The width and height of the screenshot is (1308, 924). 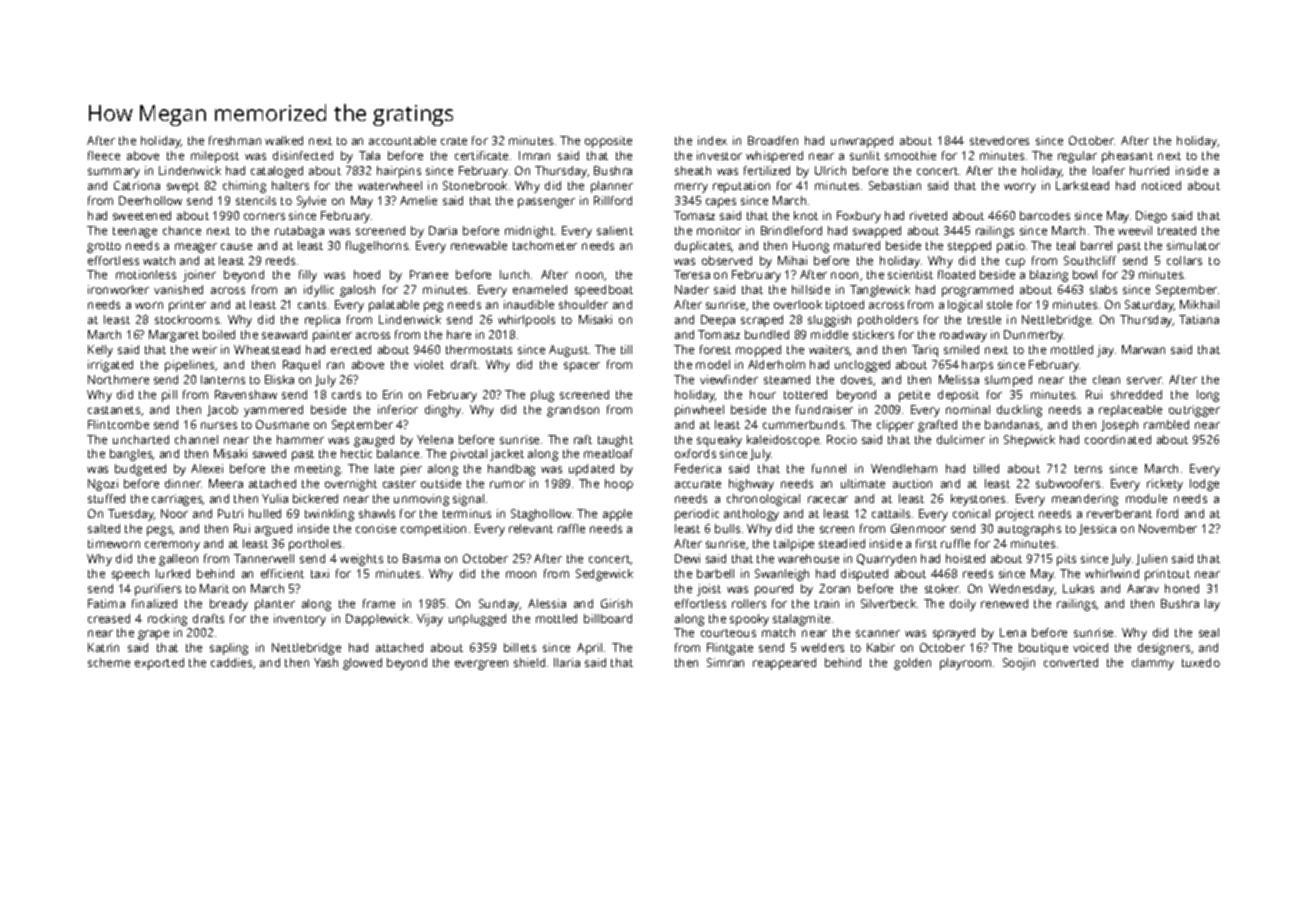 What do you see at coordinates (1199, 304) in the screenshot?
I see `Mikhail` at bounding box center [1199, 304].
